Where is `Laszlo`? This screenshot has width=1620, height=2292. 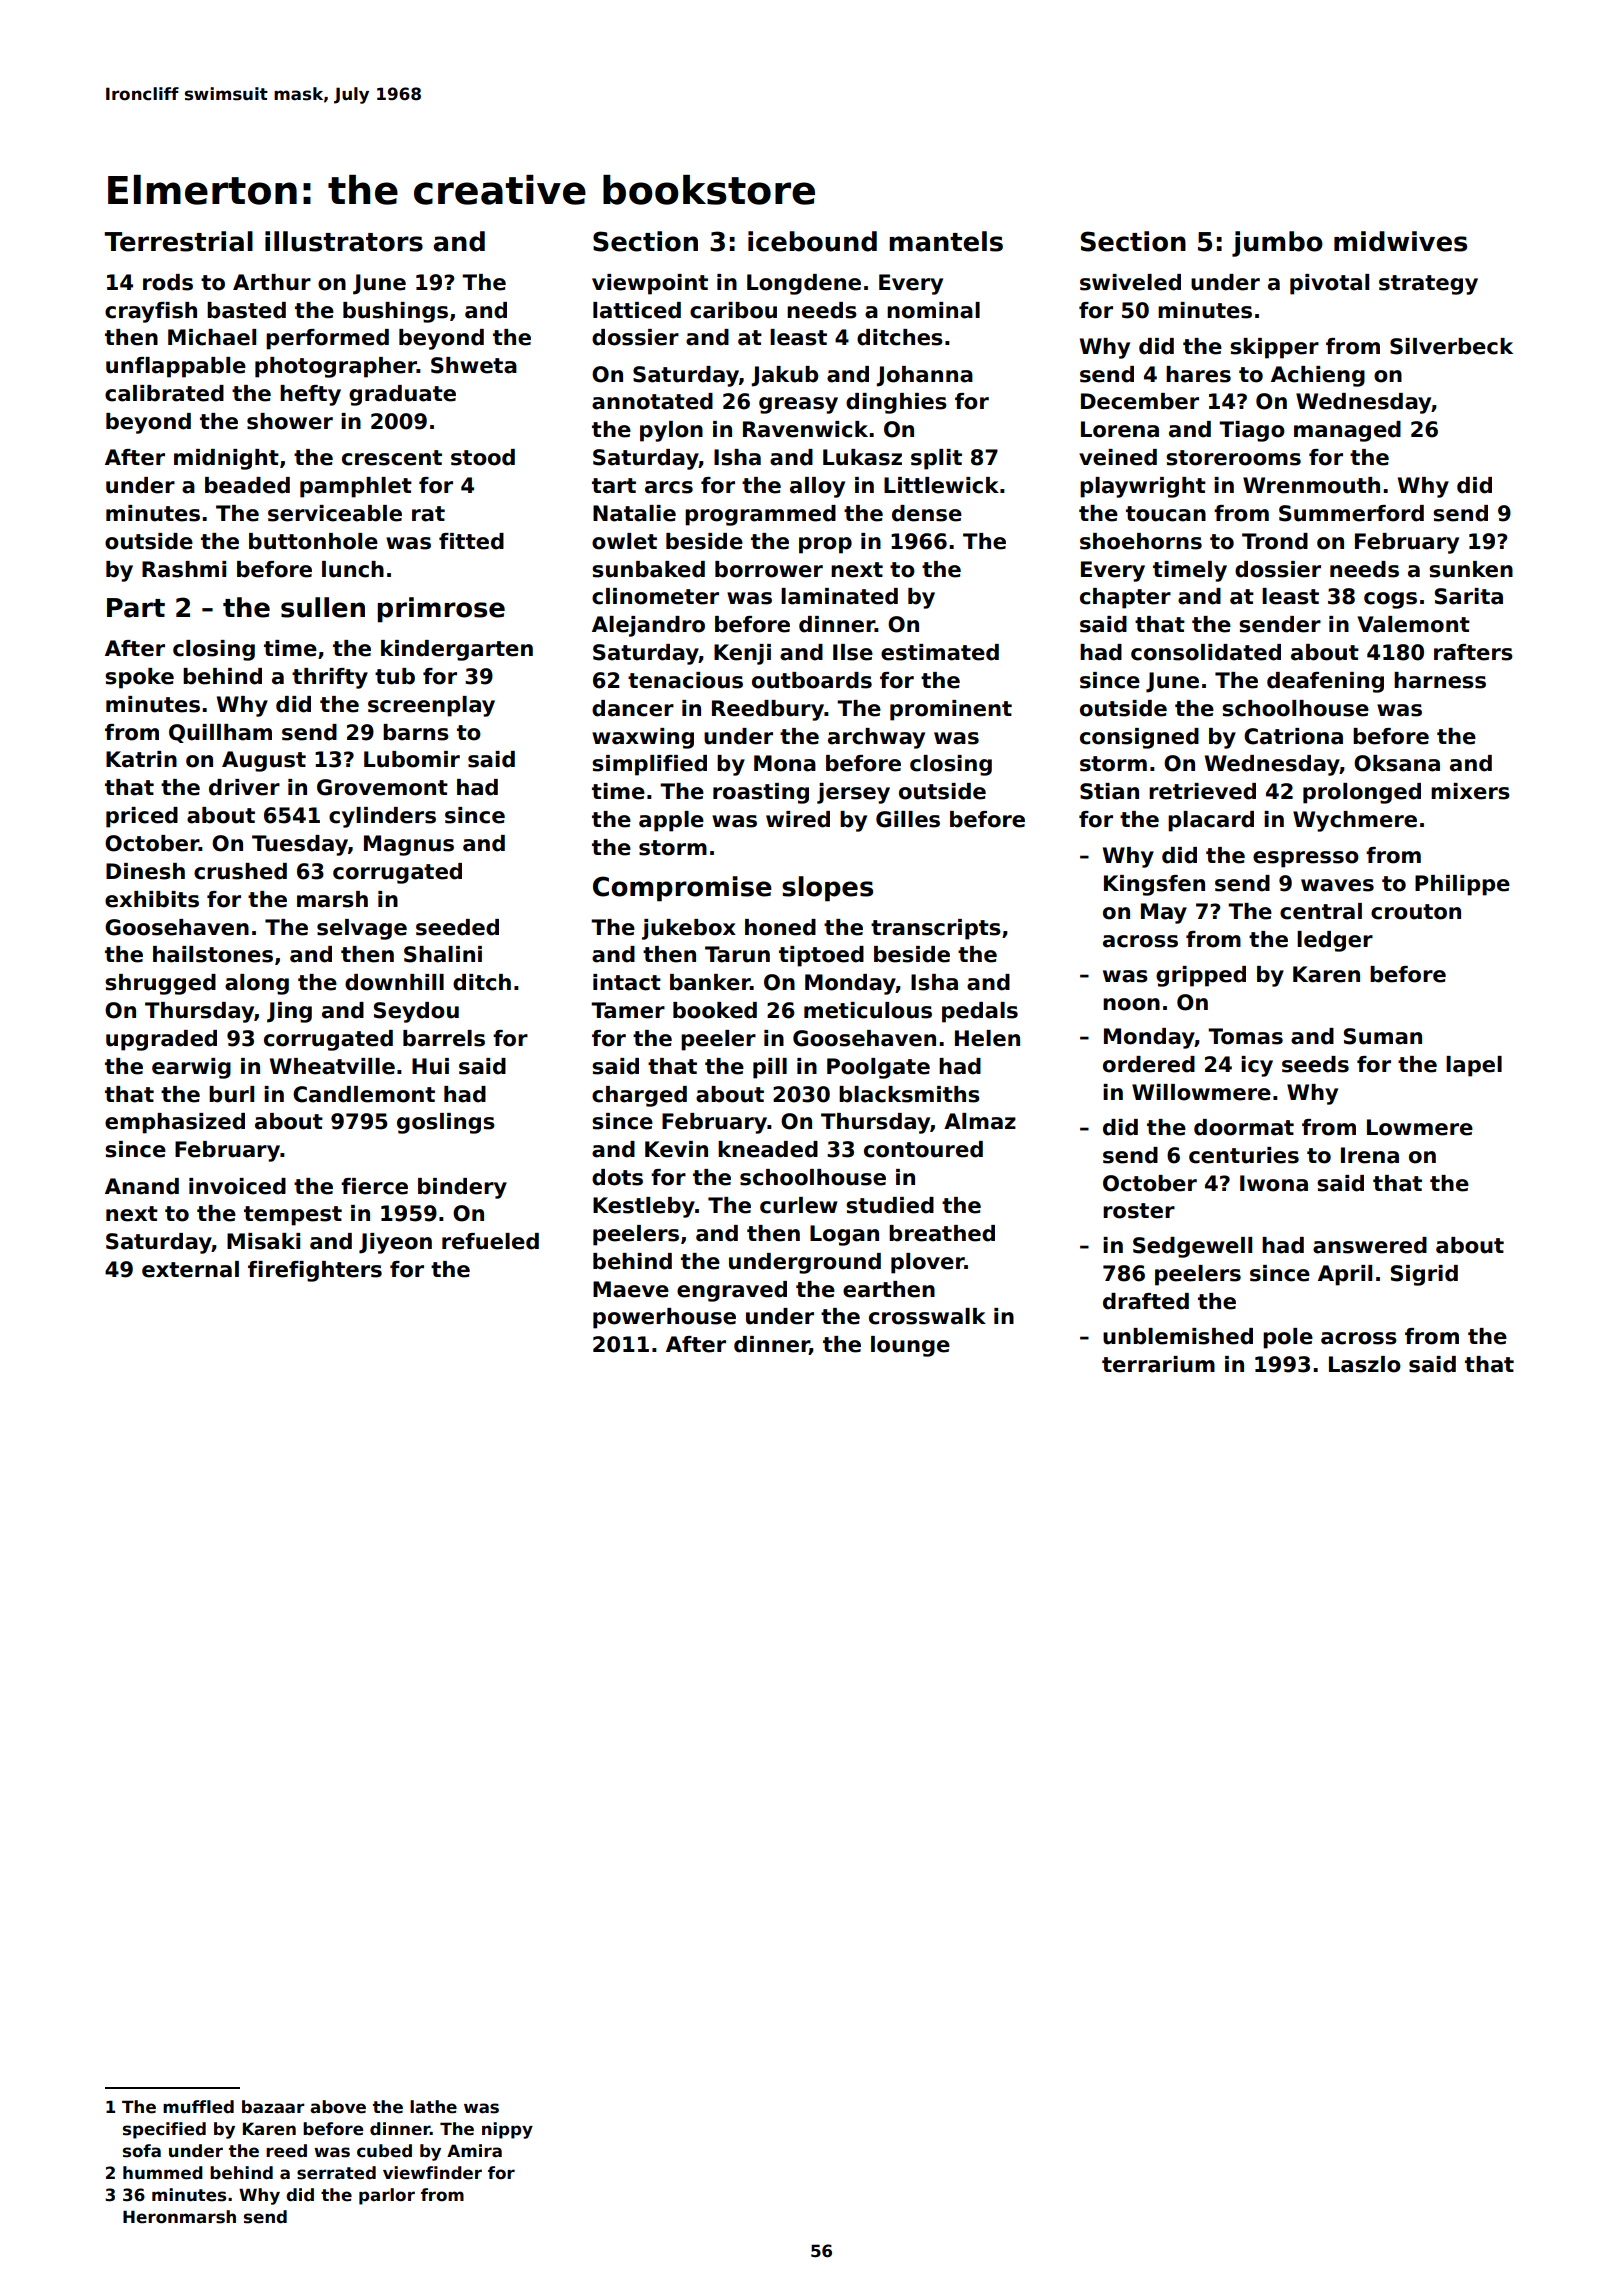
Laszlo is located at coordinates (1365, 1364).
